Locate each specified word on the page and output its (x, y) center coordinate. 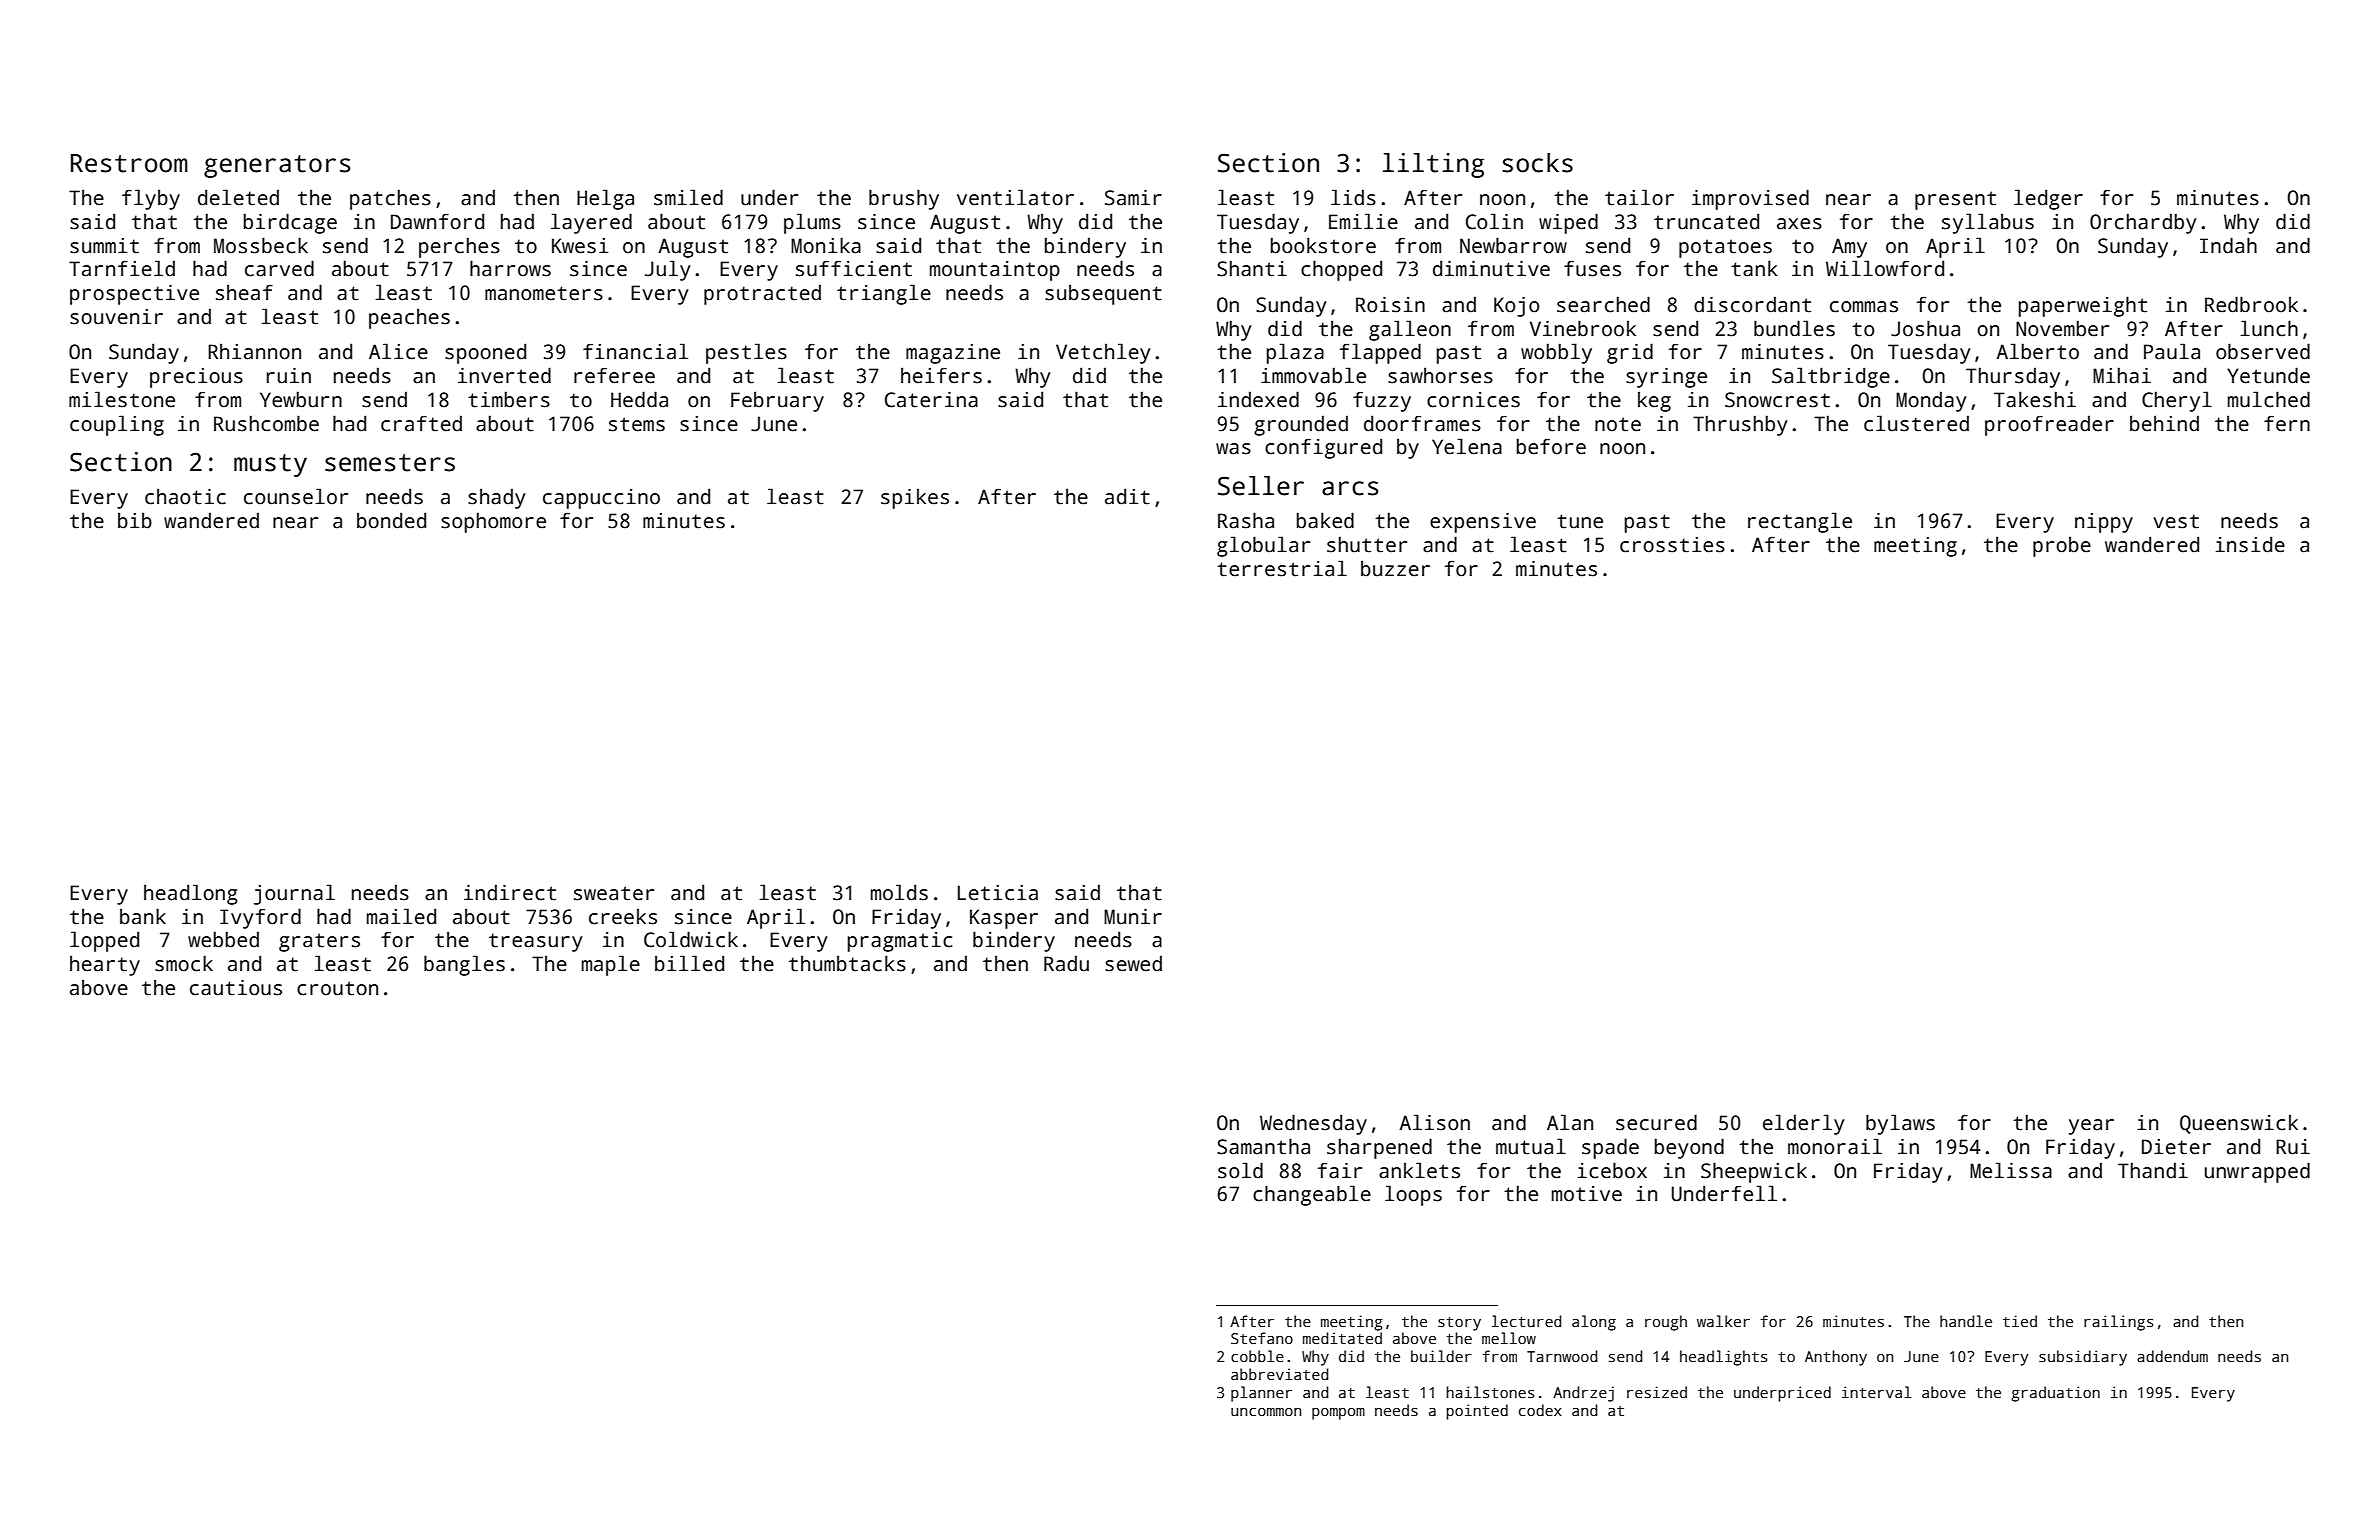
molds (899, 892)
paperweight (2083, 306)
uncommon (1266, 1412)
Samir (1133, 198)
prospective (134, 295)
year (2091, 1127)
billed (689, 963)
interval (1876, 1392)
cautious (236, 988)
